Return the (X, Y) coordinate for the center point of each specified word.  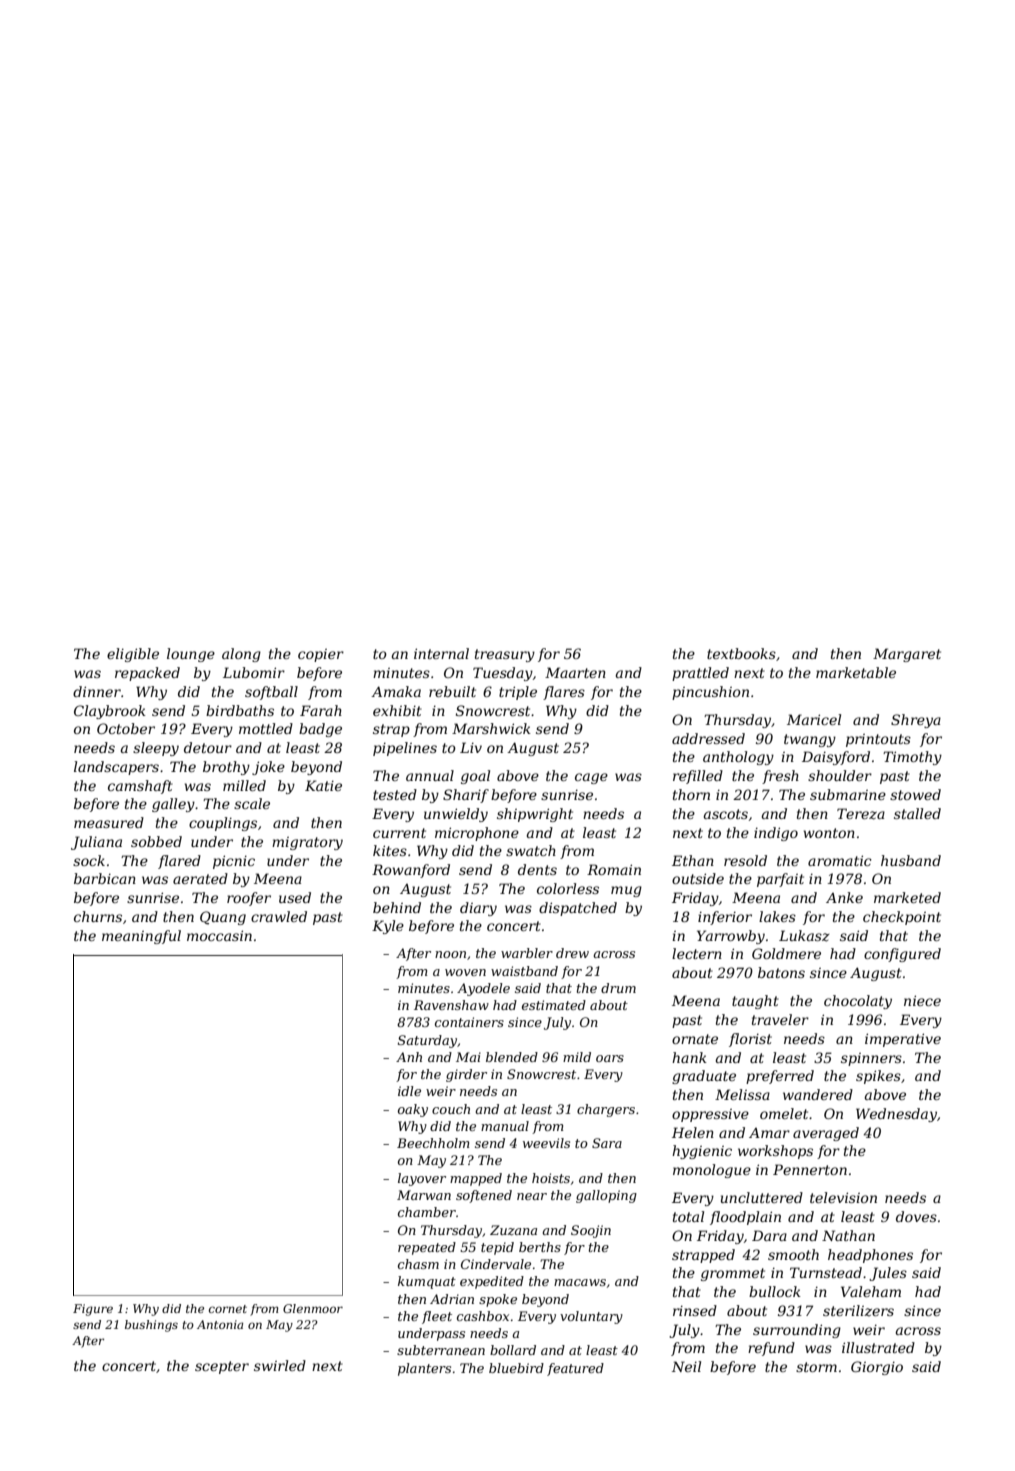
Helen (693, 1132)
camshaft (140, 787)
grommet (733, 1274)
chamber (427, 1212)
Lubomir (254, 672)
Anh (409, 1057)
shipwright (535, 815)
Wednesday (896, 1115)
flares (564, 693)
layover (422, 1179)
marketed (907, 897)
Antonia (220, 1324)
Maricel (814, 719)
